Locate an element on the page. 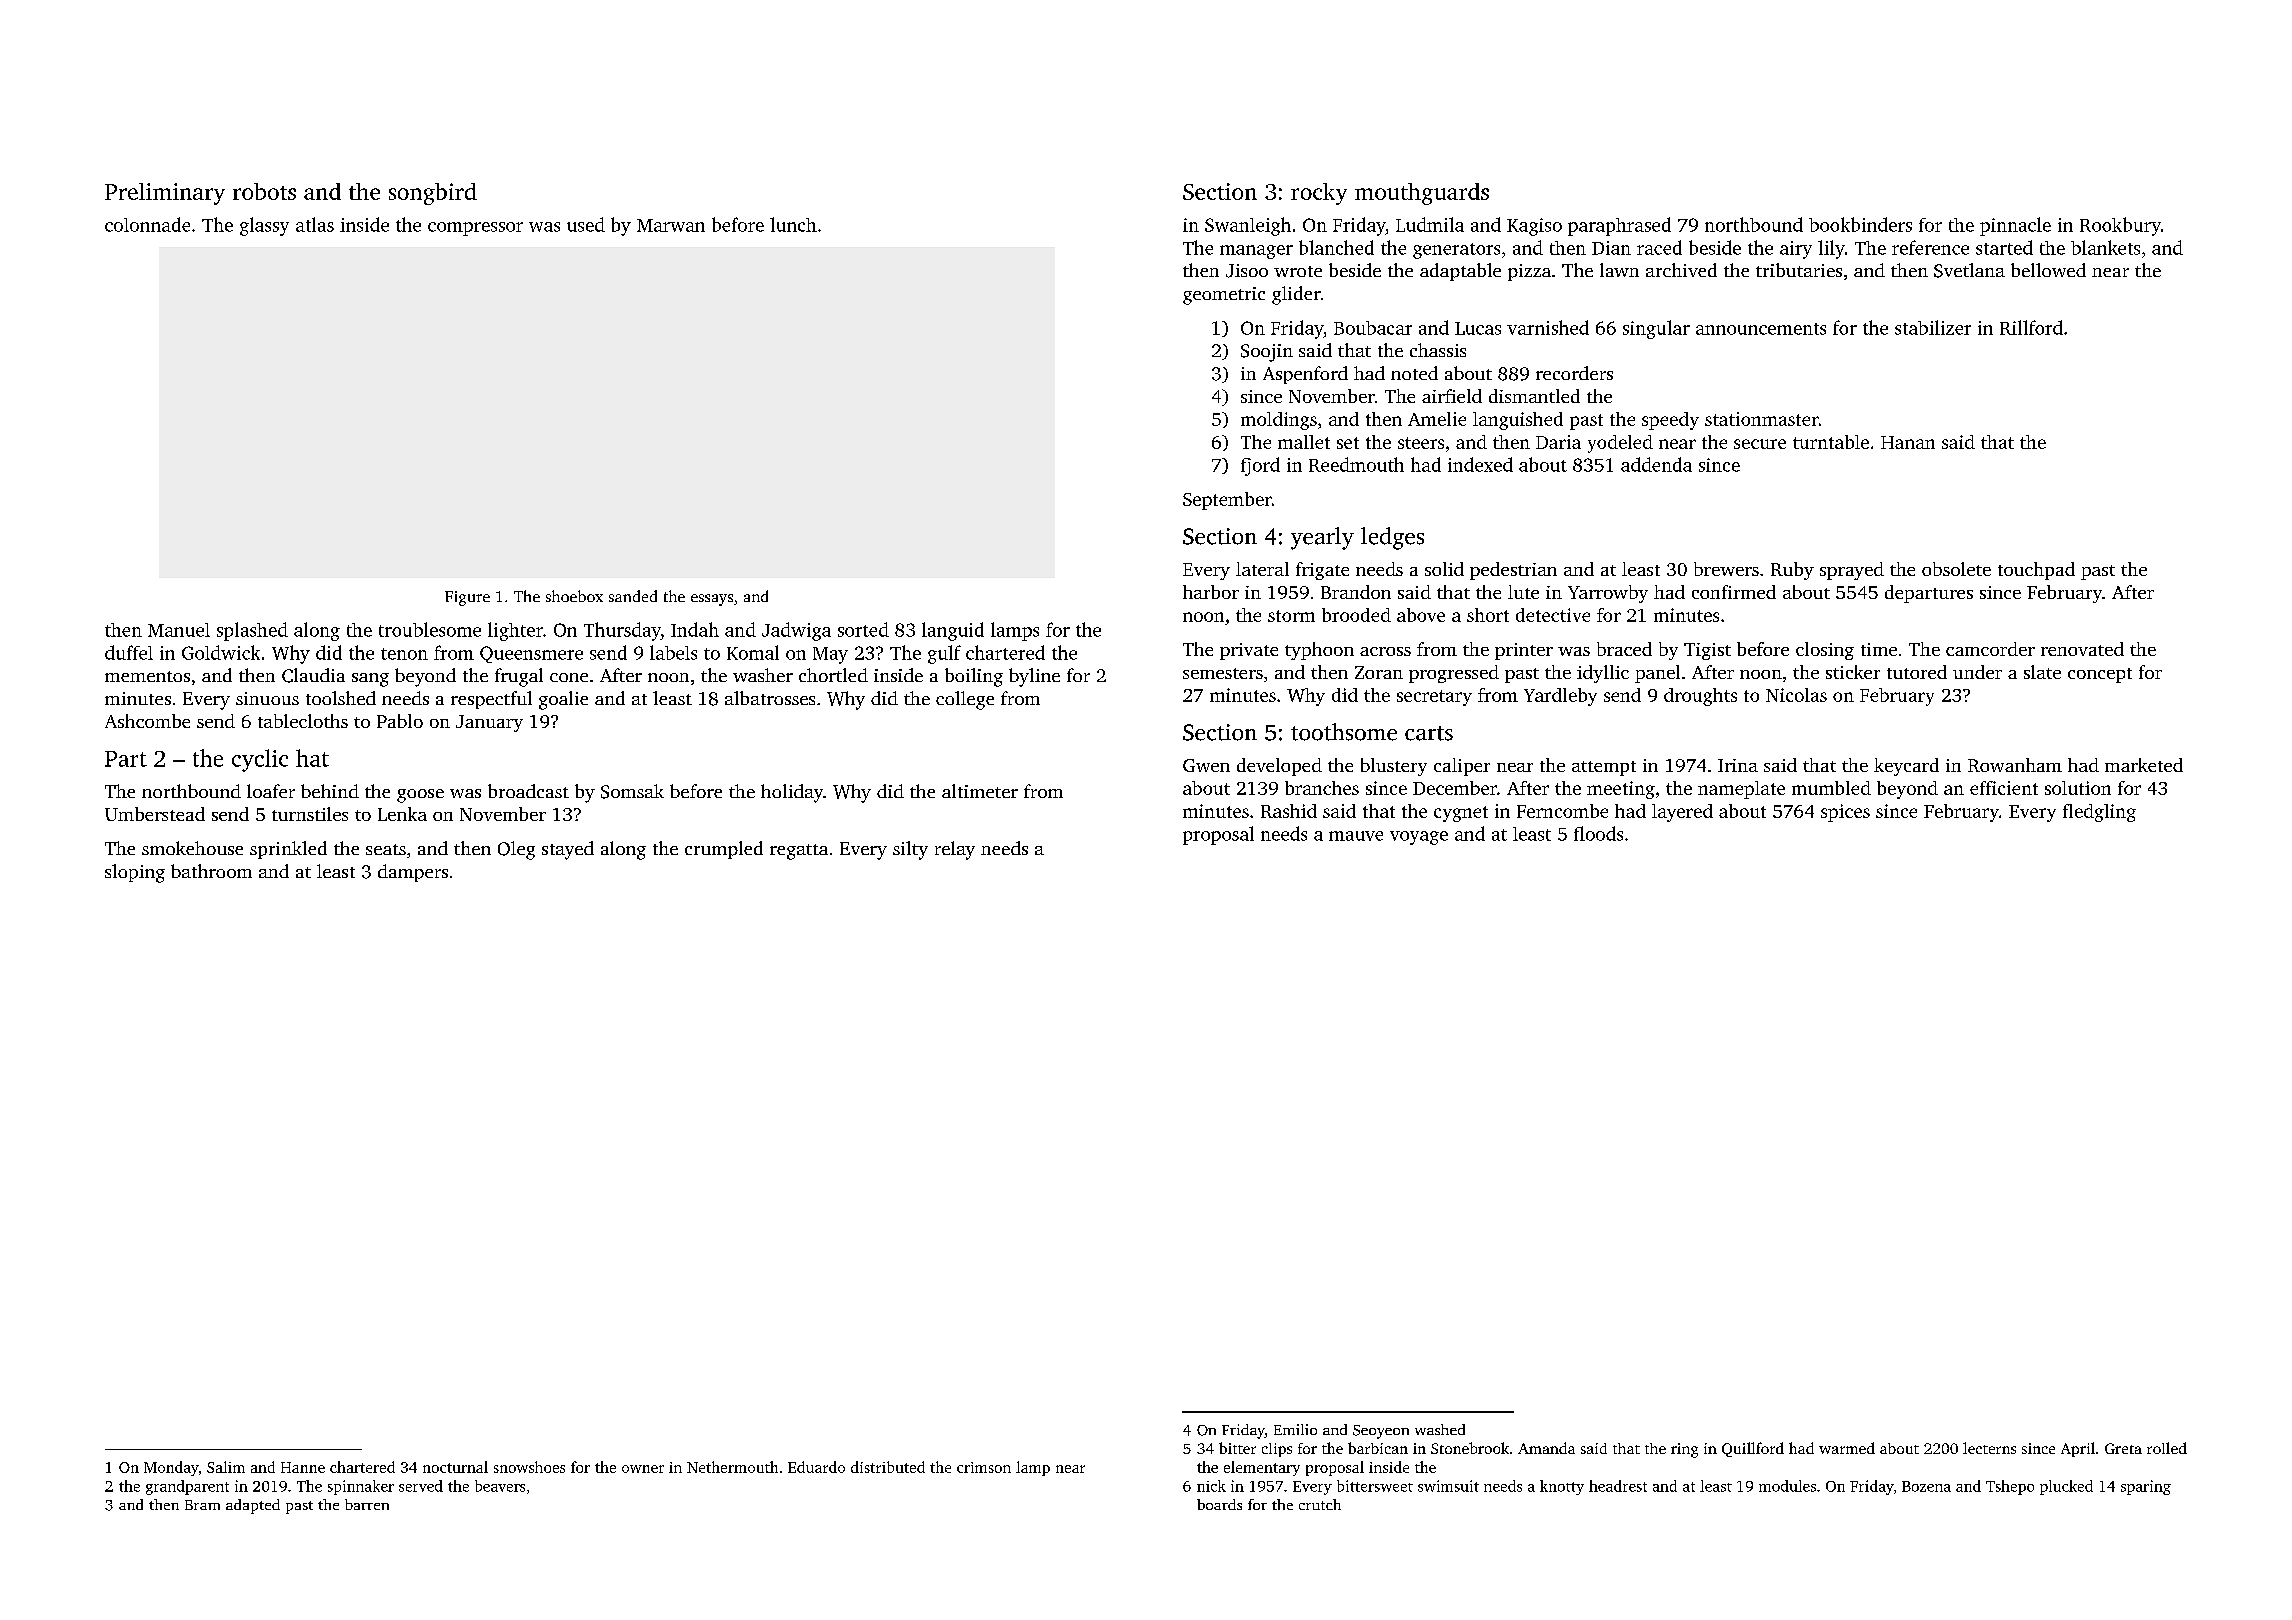 This page has height=1620, width=2292. rocky is located at coordinates (1319, 194).
